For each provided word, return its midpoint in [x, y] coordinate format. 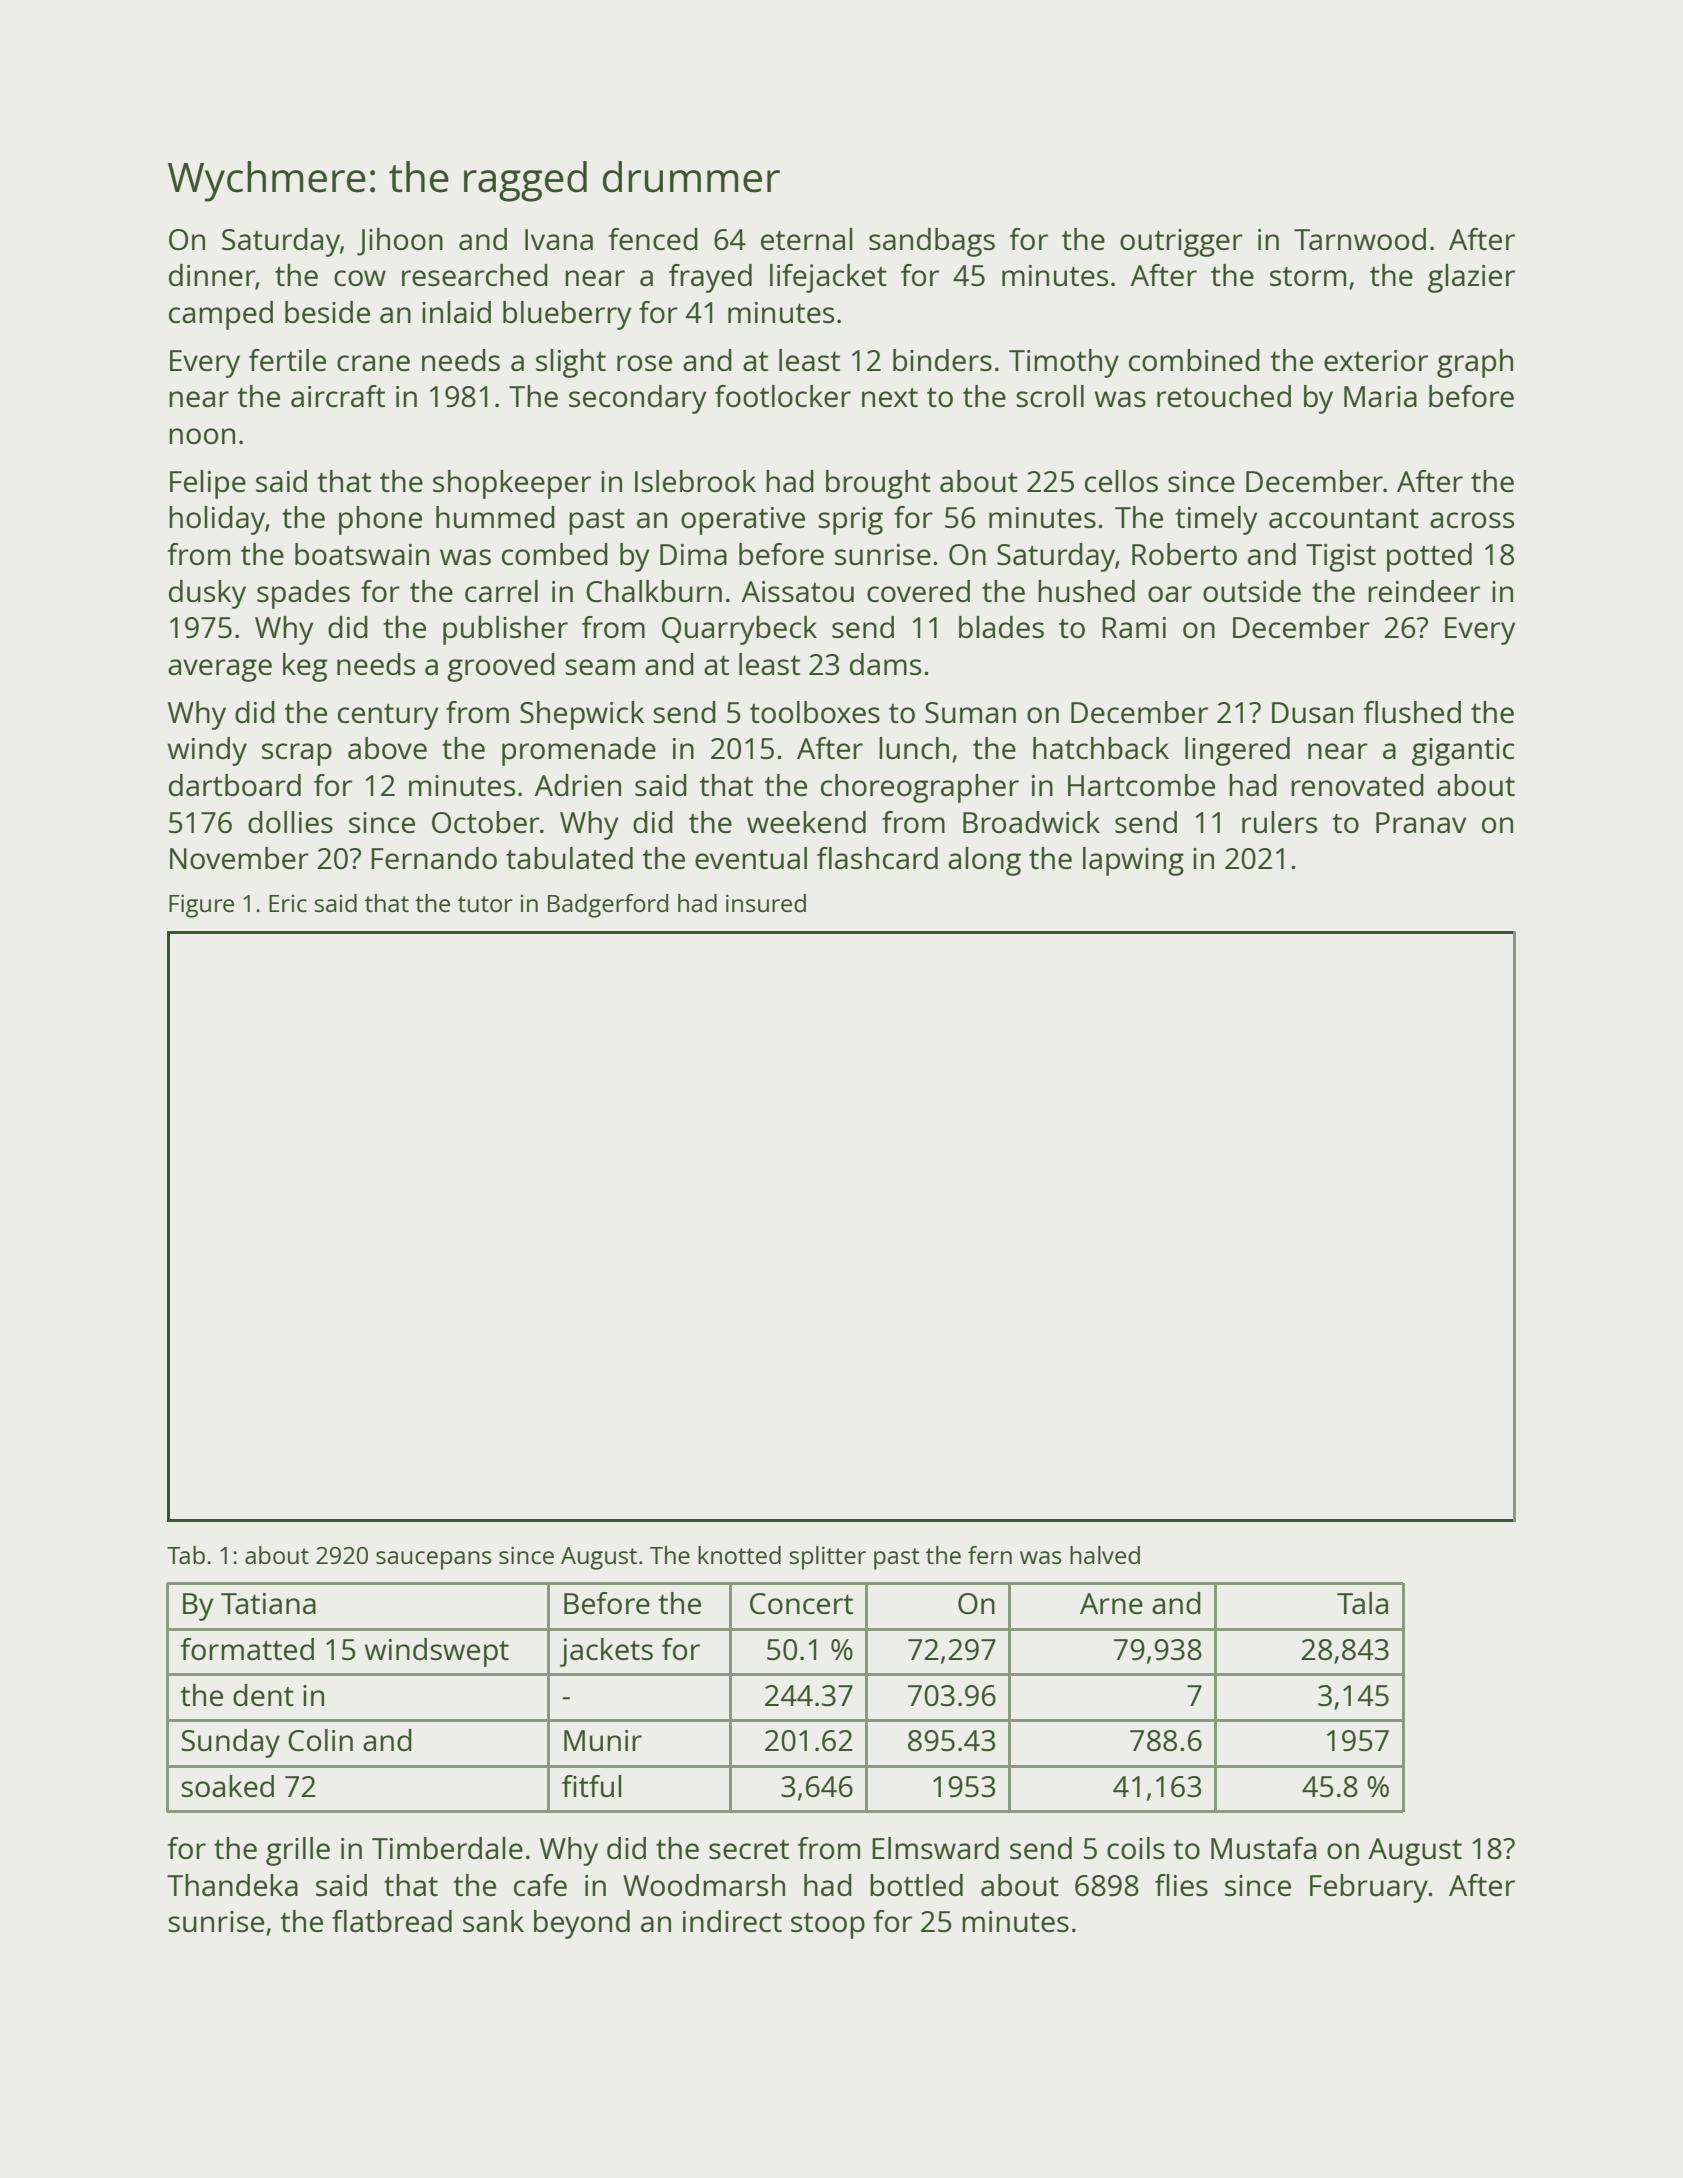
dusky [207, 594]
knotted [739, 1555]
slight [571, 363]
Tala [1362, 1603]
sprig [850, 521]
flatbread [392, 1921]
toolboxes [815, 712]
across [1472, 520]
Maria [1380, 396]
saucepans [434, 1560]
